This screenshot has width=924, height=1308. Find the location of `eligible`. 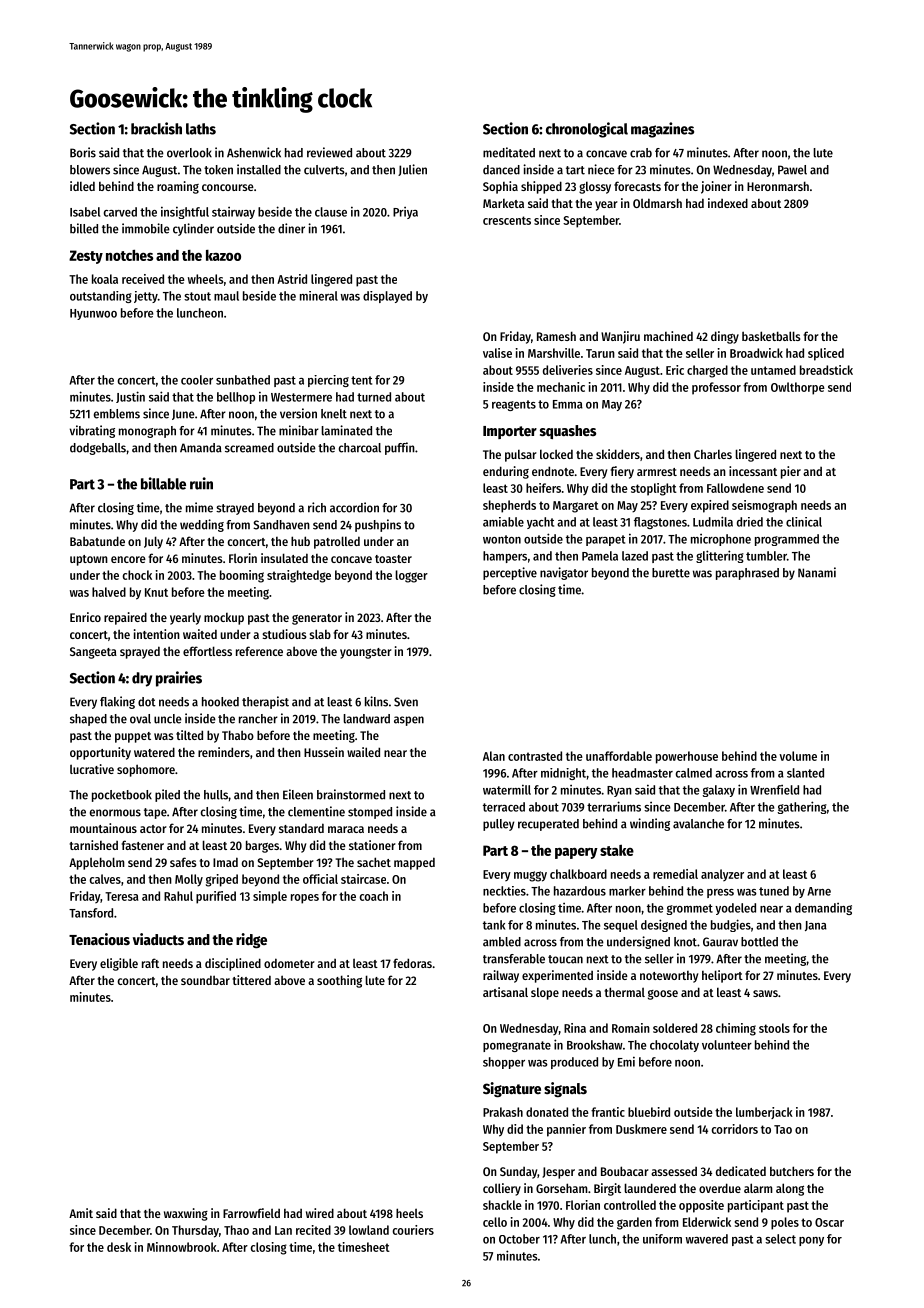

eligible is located at coordinates (119, 964).
